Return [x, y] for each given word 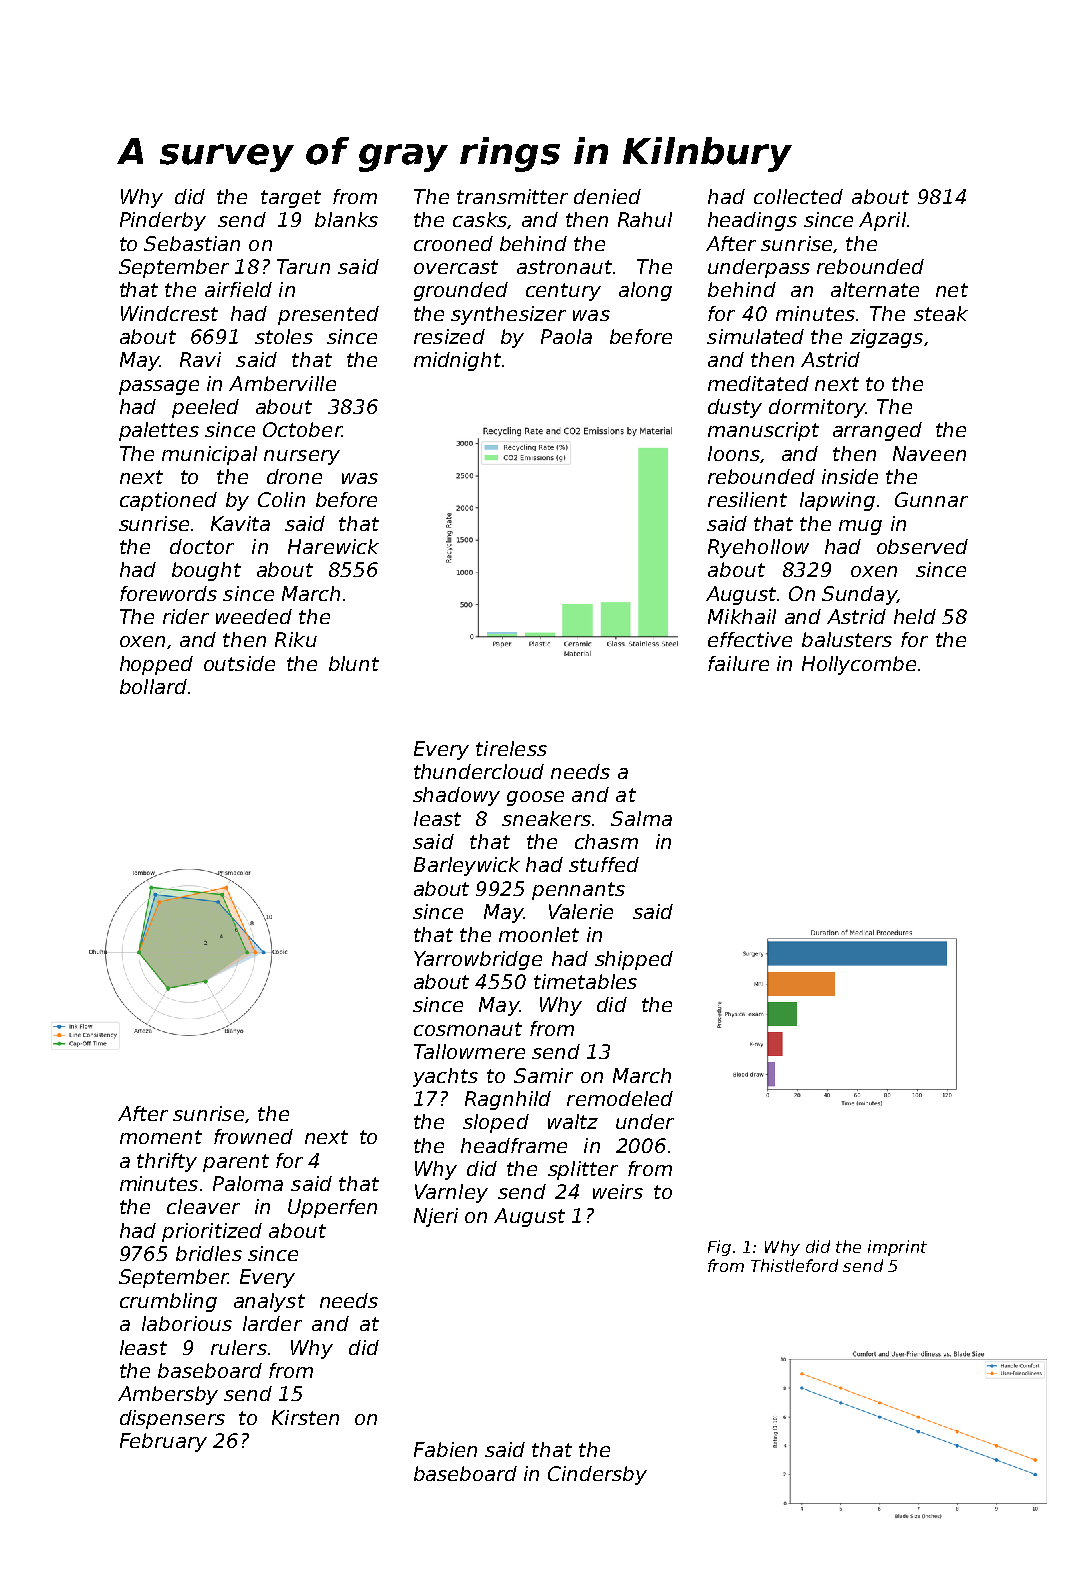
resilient [747, 499]
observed [922, 546]
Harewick [333, 546]
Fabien [445, 1449]
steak [941, 313]
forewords [168, 593]
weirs [618, 1191]
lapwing [837, 501]
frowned [253, 1136]
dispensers [172, 1419]
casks [480, 219]
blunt [354, 663]
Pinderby [163, 221]
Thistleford [794, 1265]
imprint [897, 1248]
